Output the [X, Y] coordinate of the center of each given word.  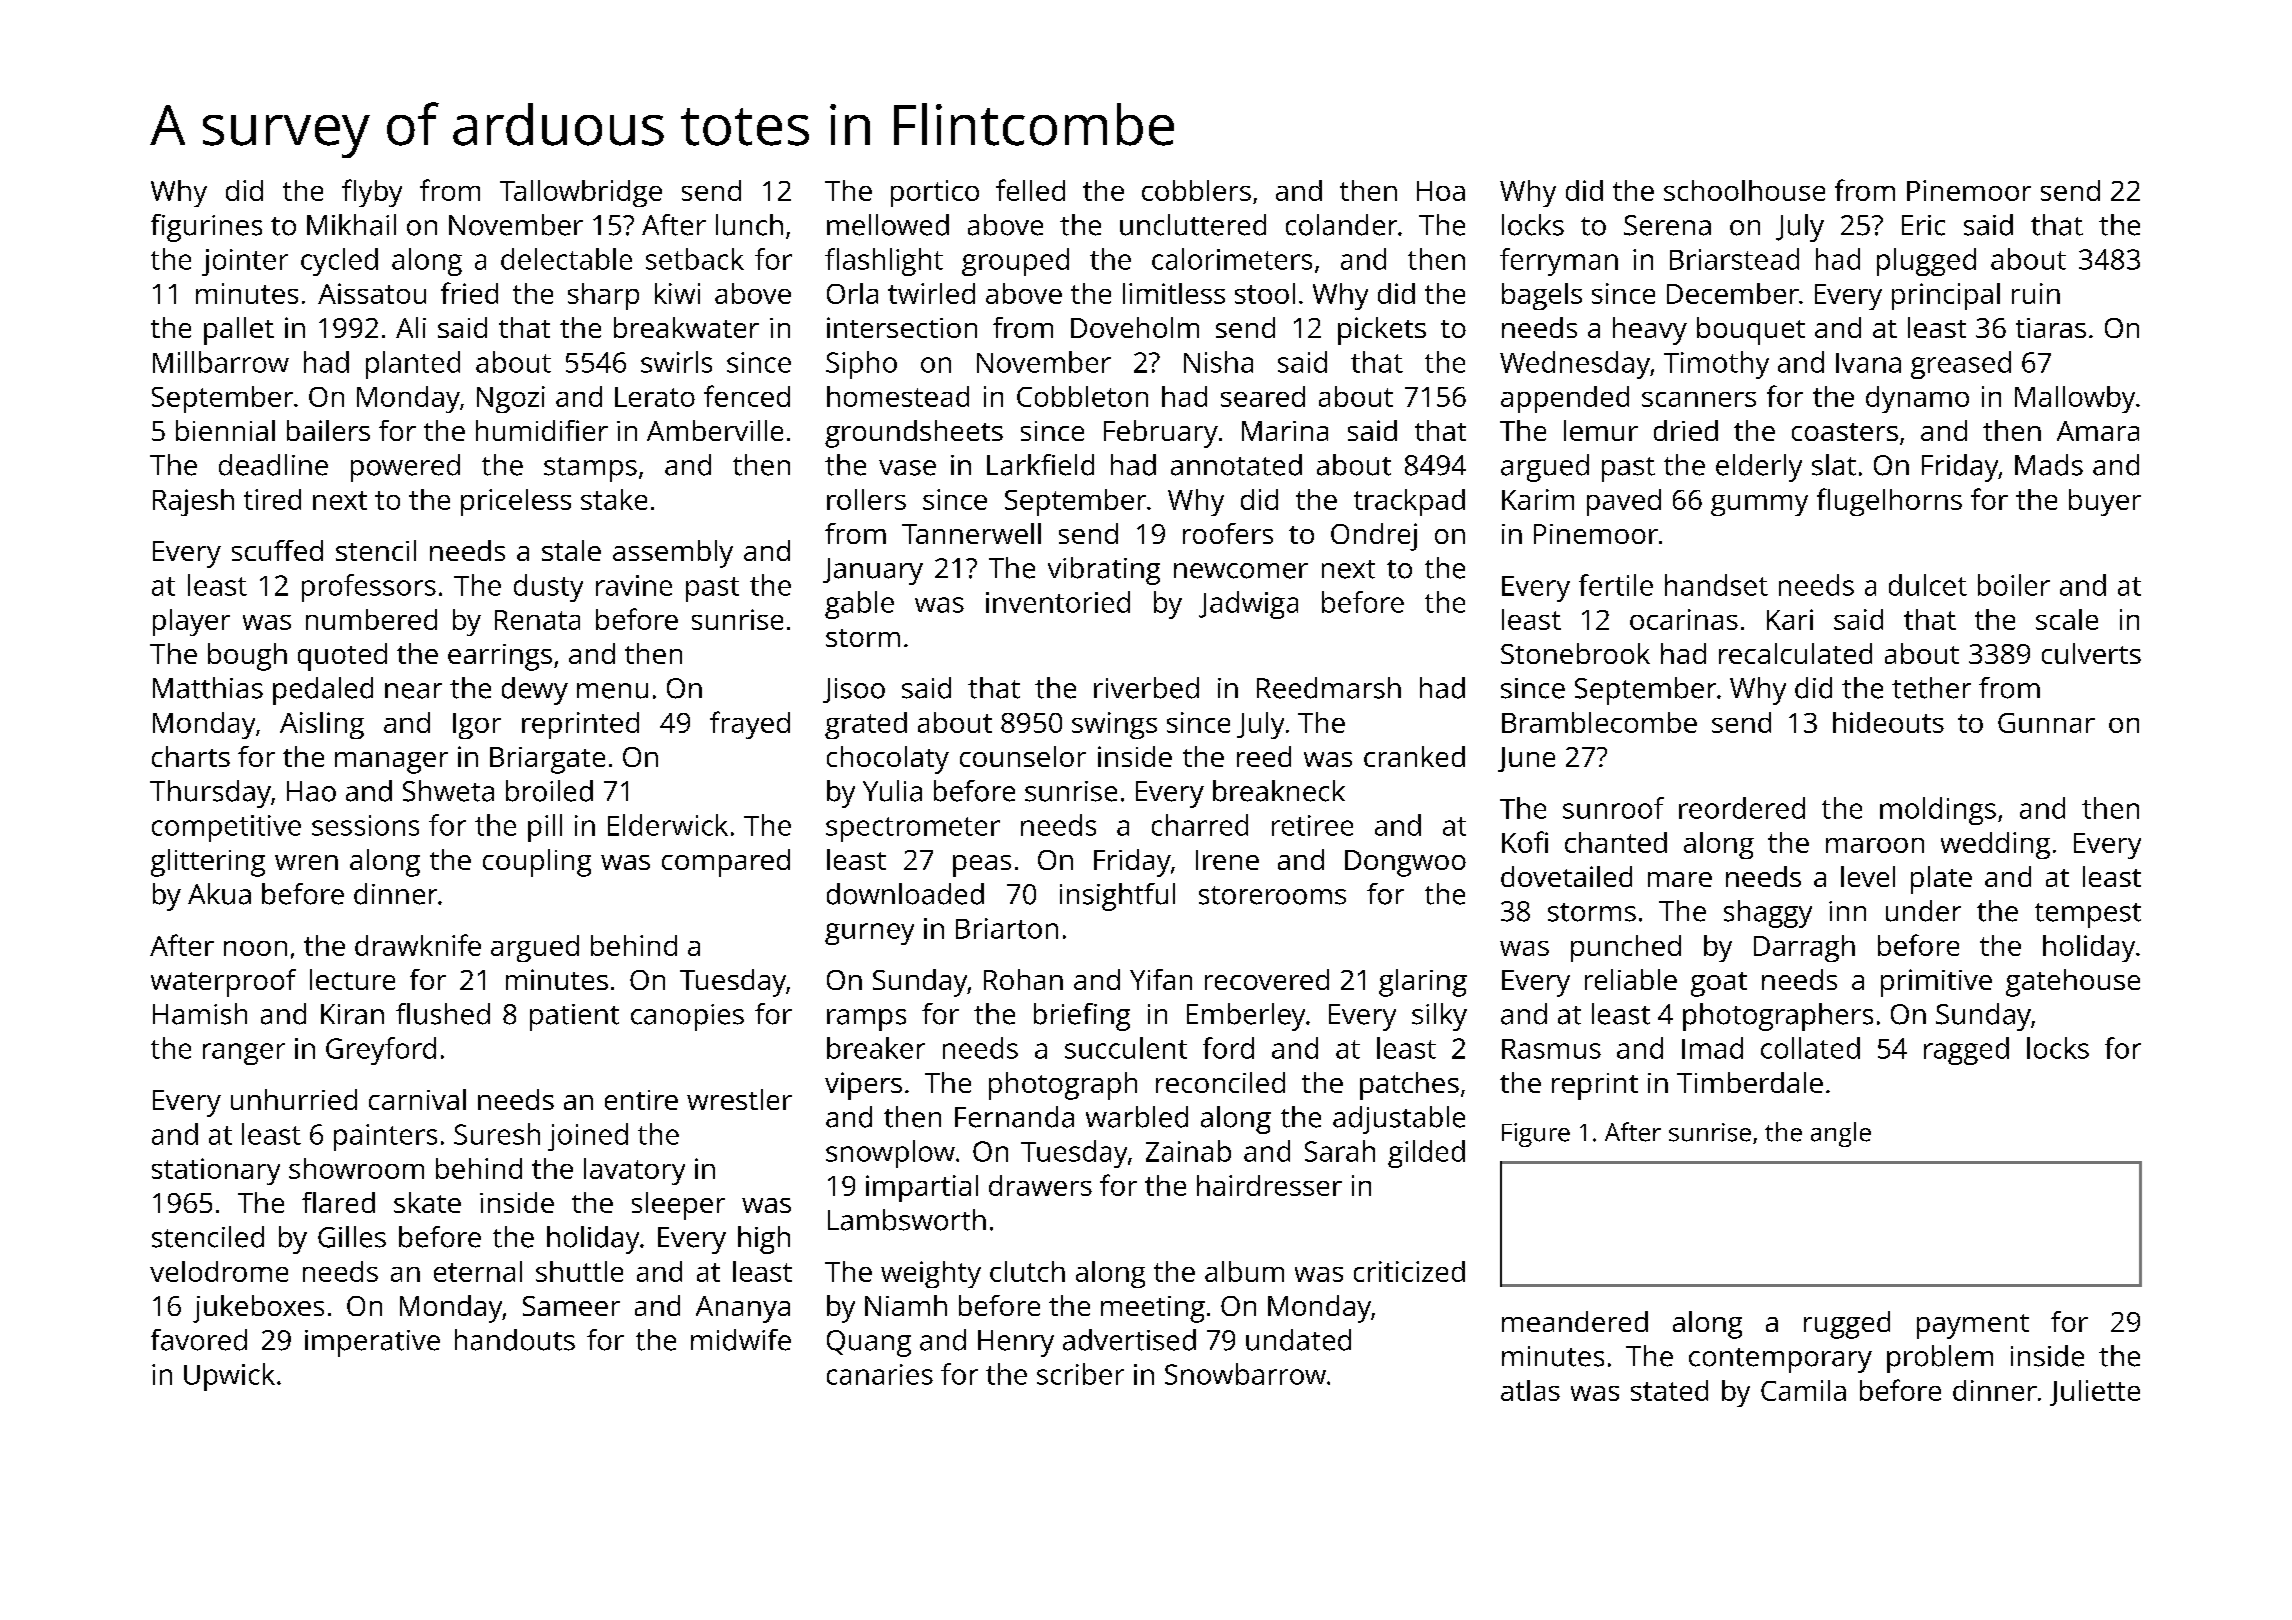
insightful [1117, 897]
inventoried [1058, 602]
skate [427, 1202]
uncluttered [1193, 225]
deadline [273, 465]
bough [247, 657]
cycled [339, 262]
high [764, 1240]
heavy [1650, 331]
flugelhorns [1889, 502]
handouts [515, 1340]
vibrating [1104, 571]
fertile [1616, 585]
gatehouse [2073, 983]
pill [545, 828]
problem [1940, 1359]
